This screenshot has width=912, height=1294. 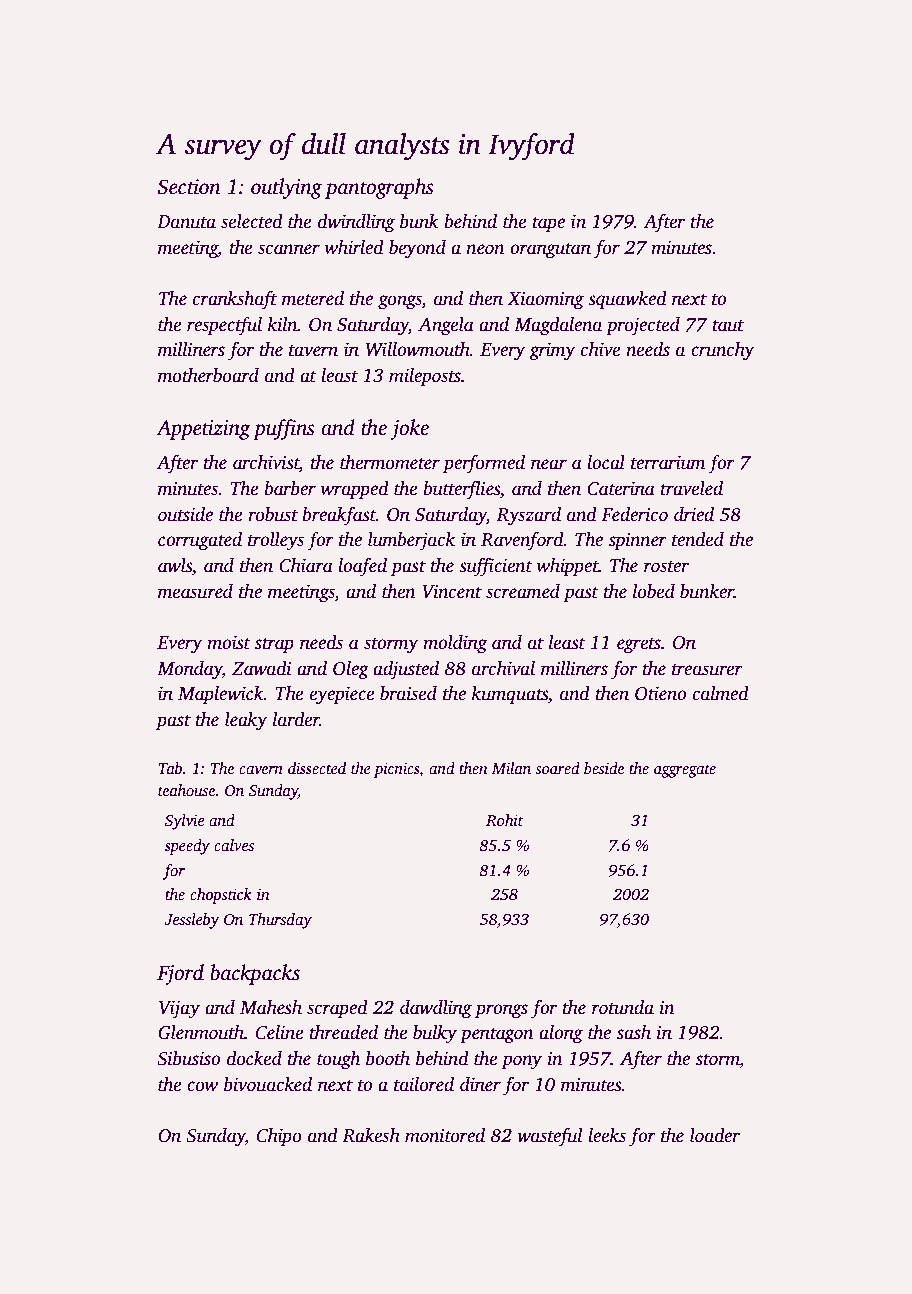 What do you see at coordinates (728, 326) in the screenshot?
I see `taut` at bounding box center [728, 326].
